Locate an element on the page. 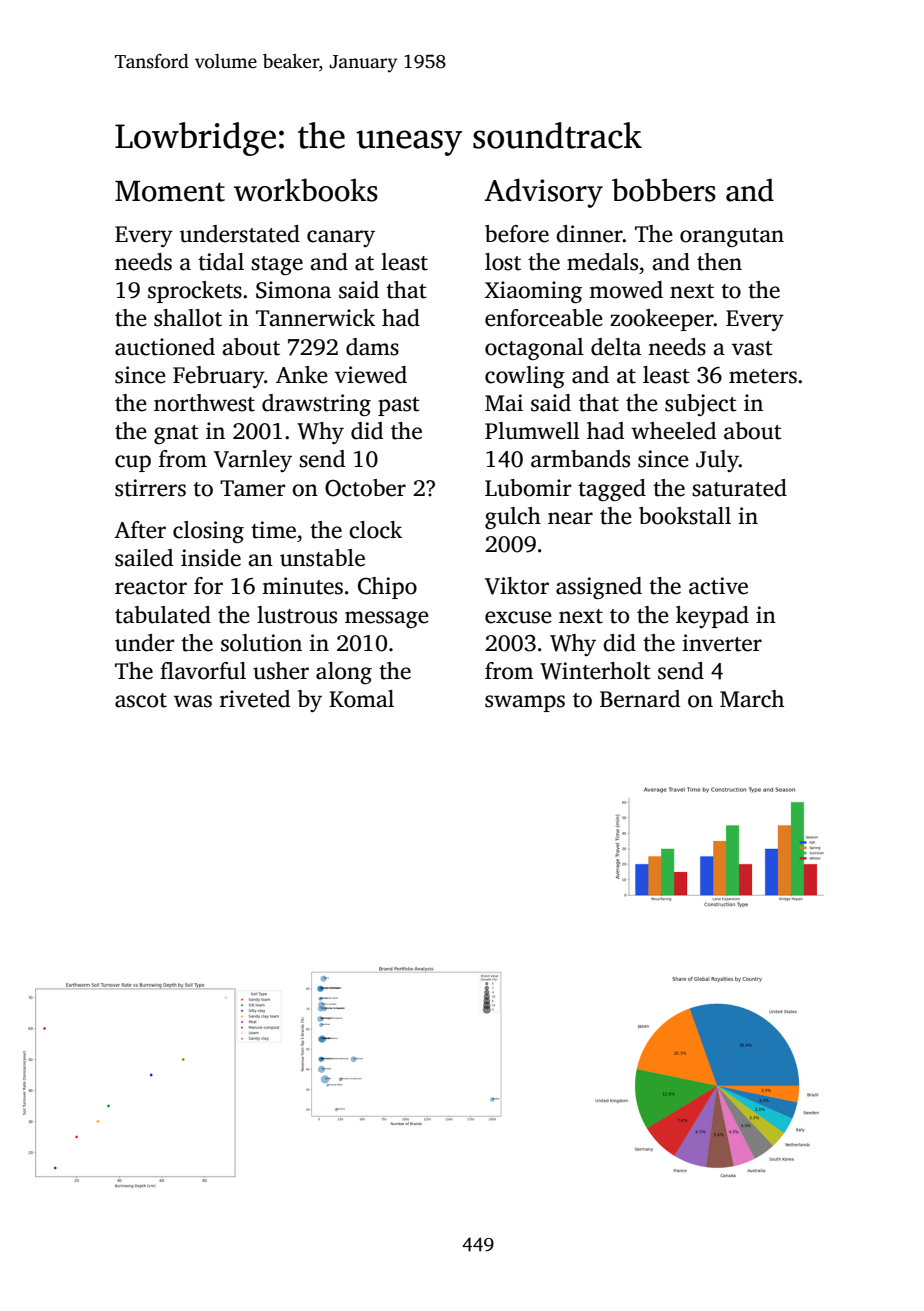 The image size is (924, 1311). dams is located at coordinates (372, 347).
